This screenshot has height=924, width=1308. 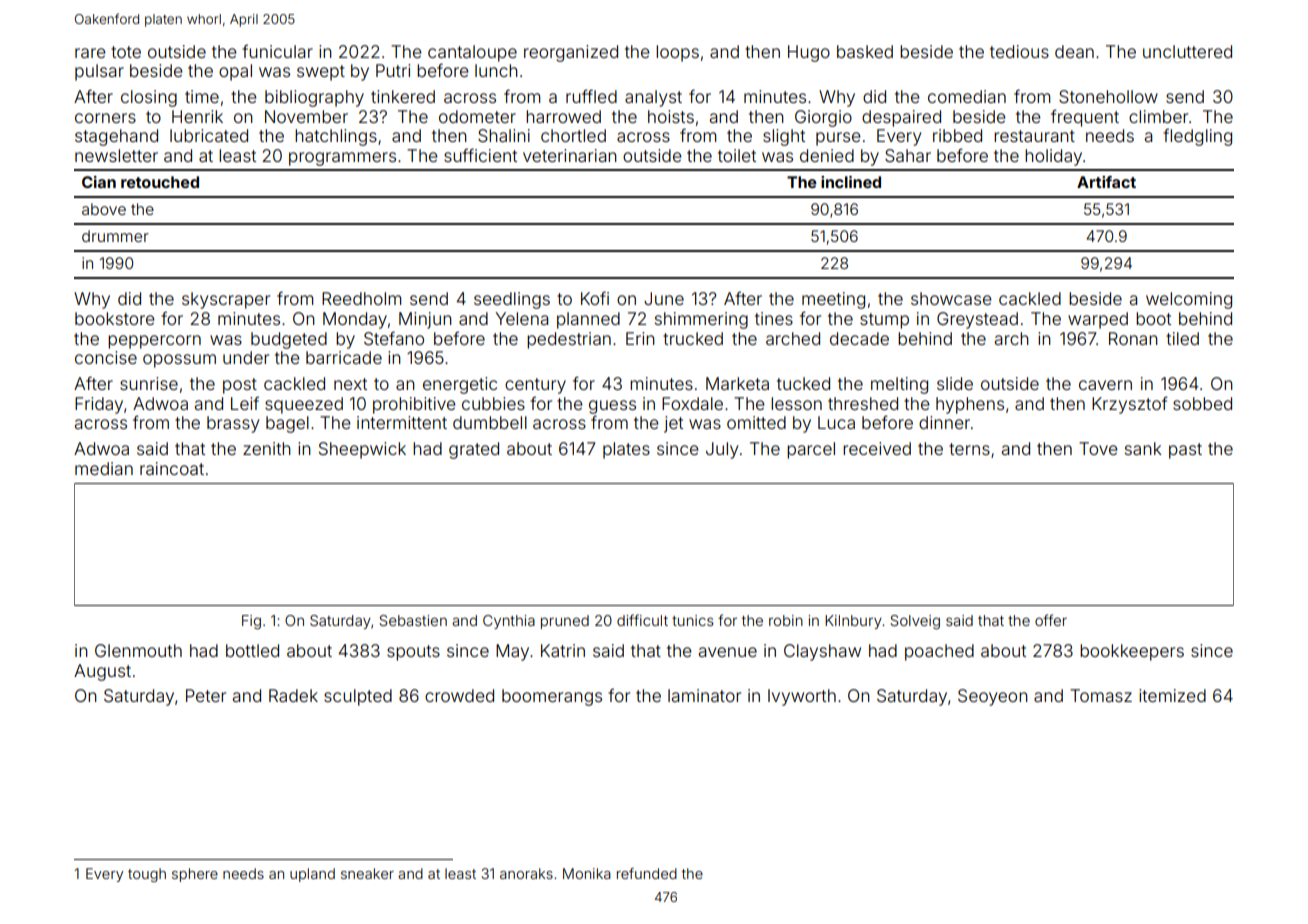 What do you see at coordinates (472, 53) in the screenshot?
I see `cantaloupe` at bounding box center [472, 53].
